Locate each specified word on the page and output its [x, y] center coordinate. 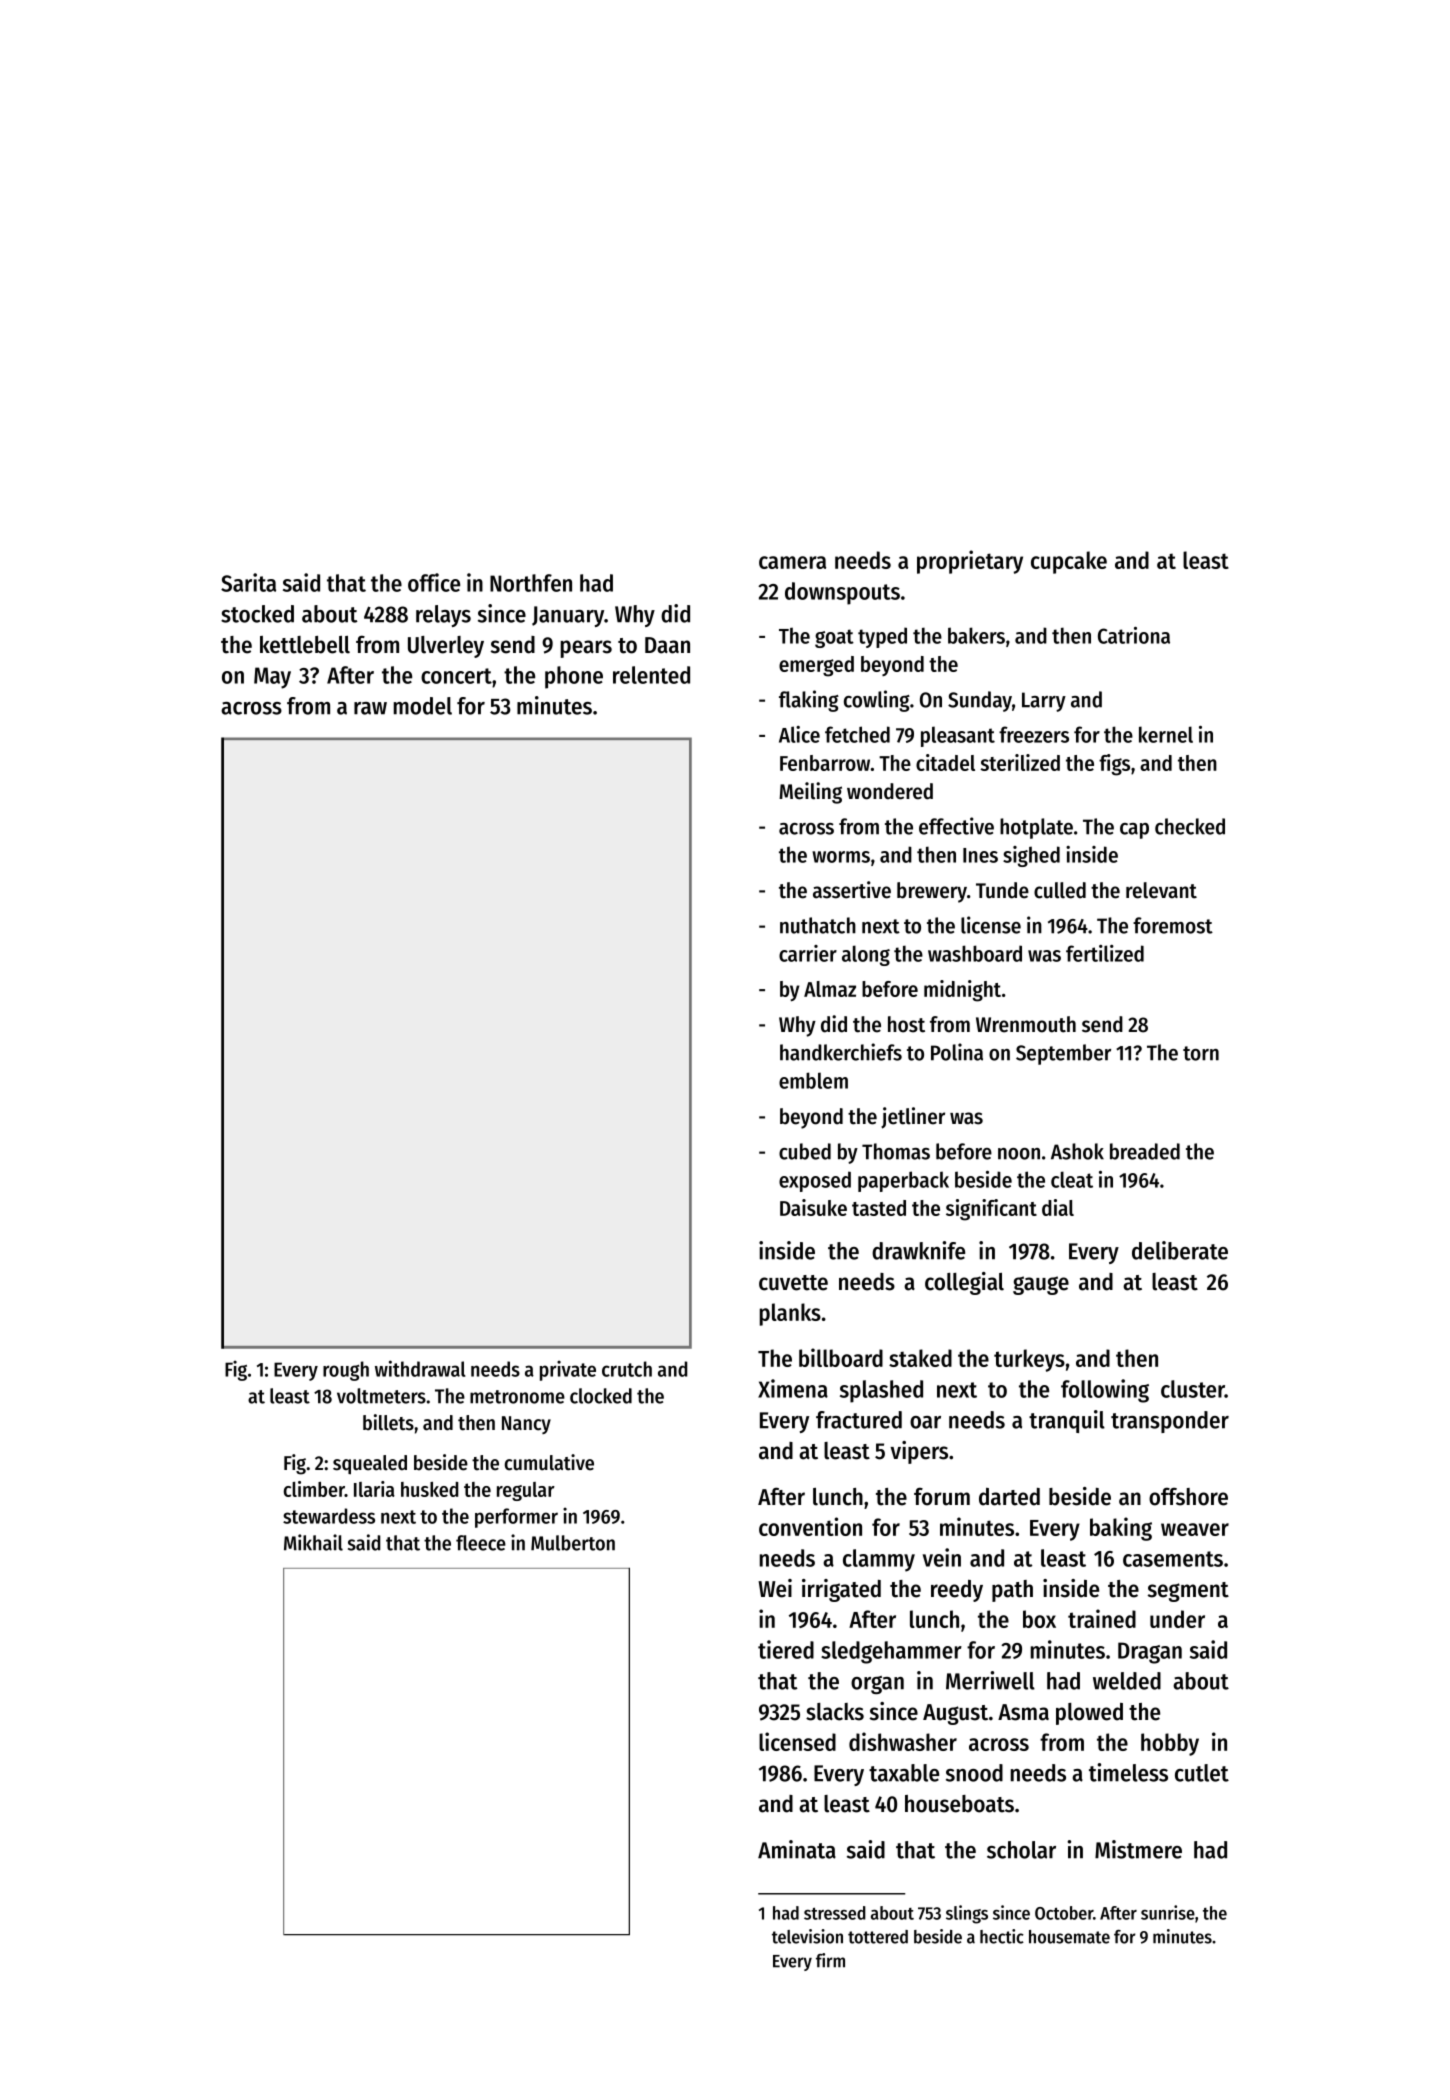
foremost [1173, 925]
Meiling [810, 793]
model [423, 706]
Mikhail [313, 1542]
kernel [1166, 734]
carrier [808, 953]
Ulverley [446, 647]
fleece [481, 1543]
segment [1188, 1592]
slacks [835, 1712]
